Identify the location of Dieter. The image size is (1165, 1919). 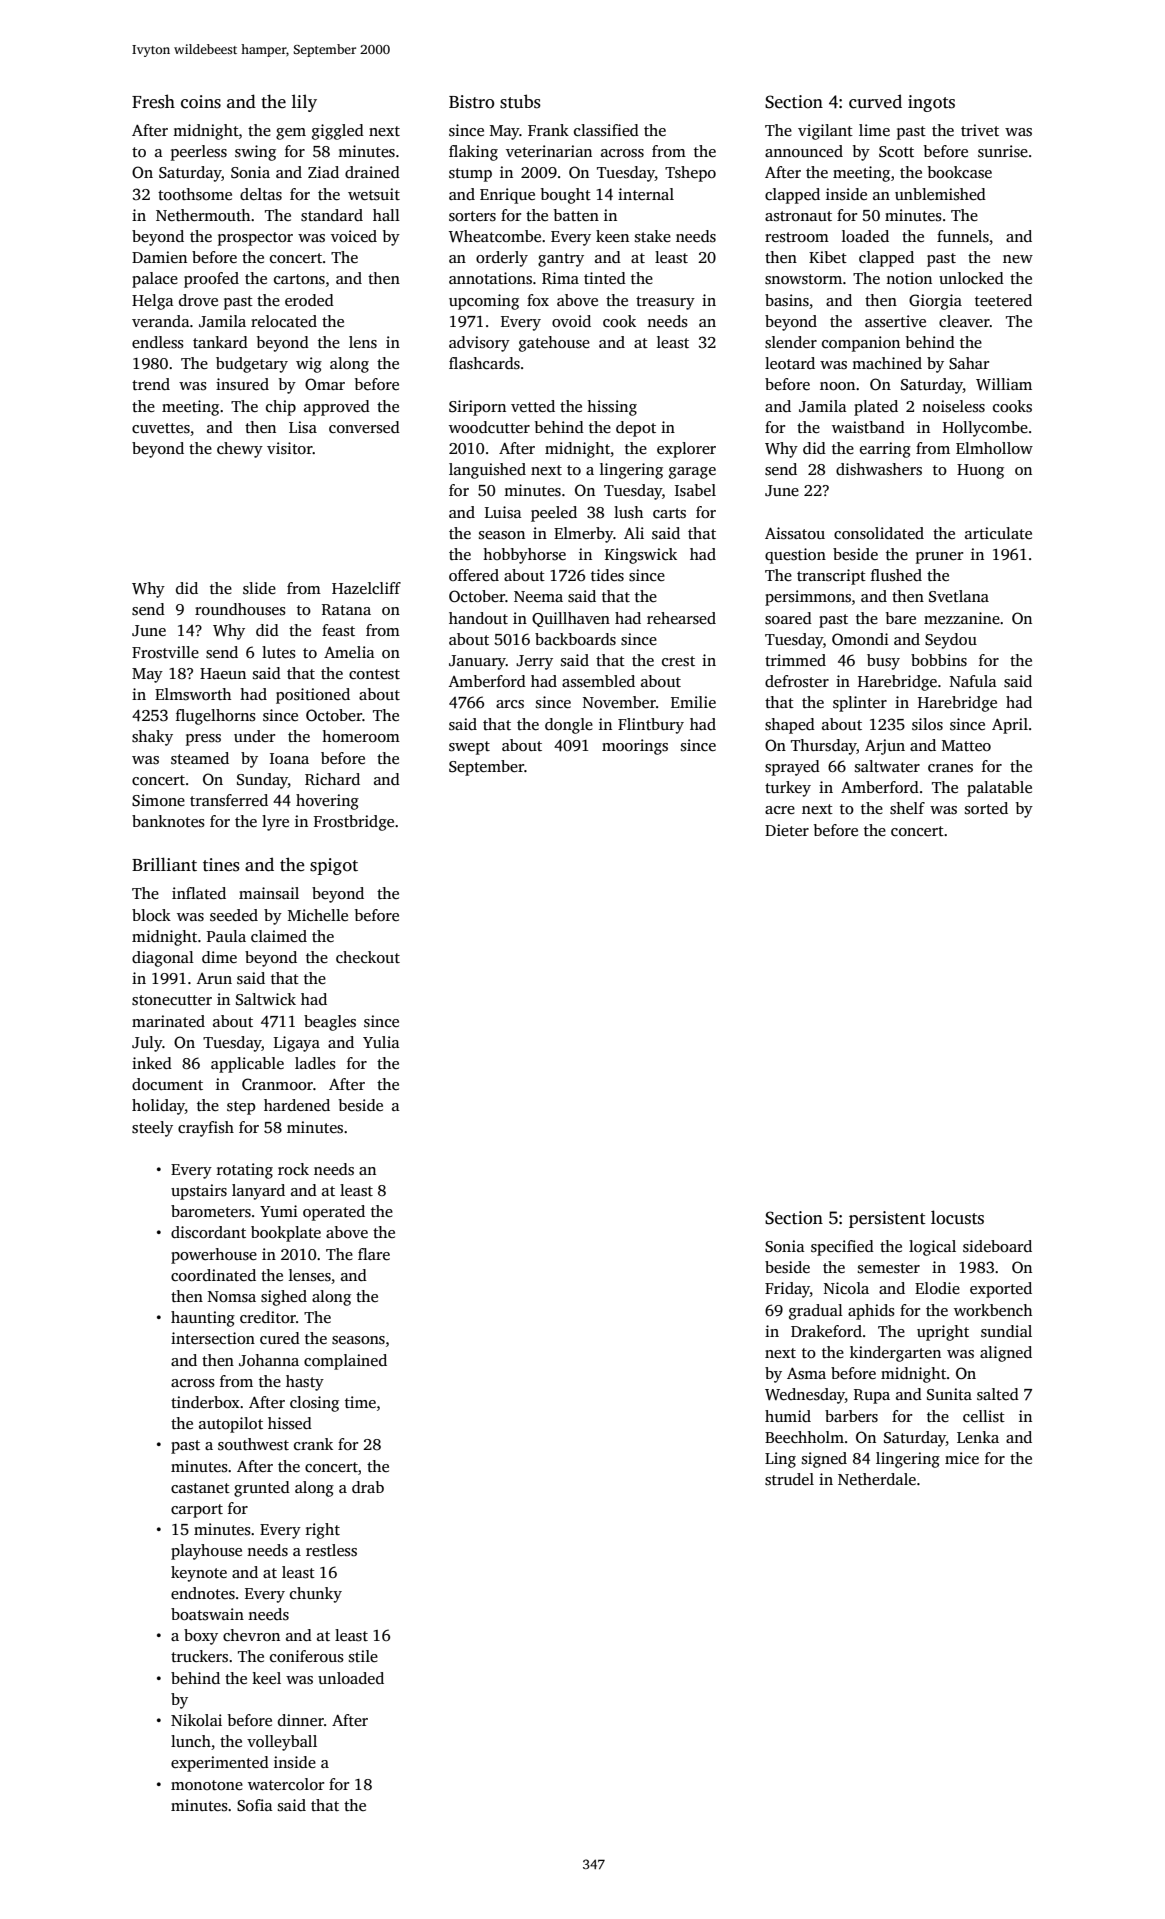
(787, 830).
